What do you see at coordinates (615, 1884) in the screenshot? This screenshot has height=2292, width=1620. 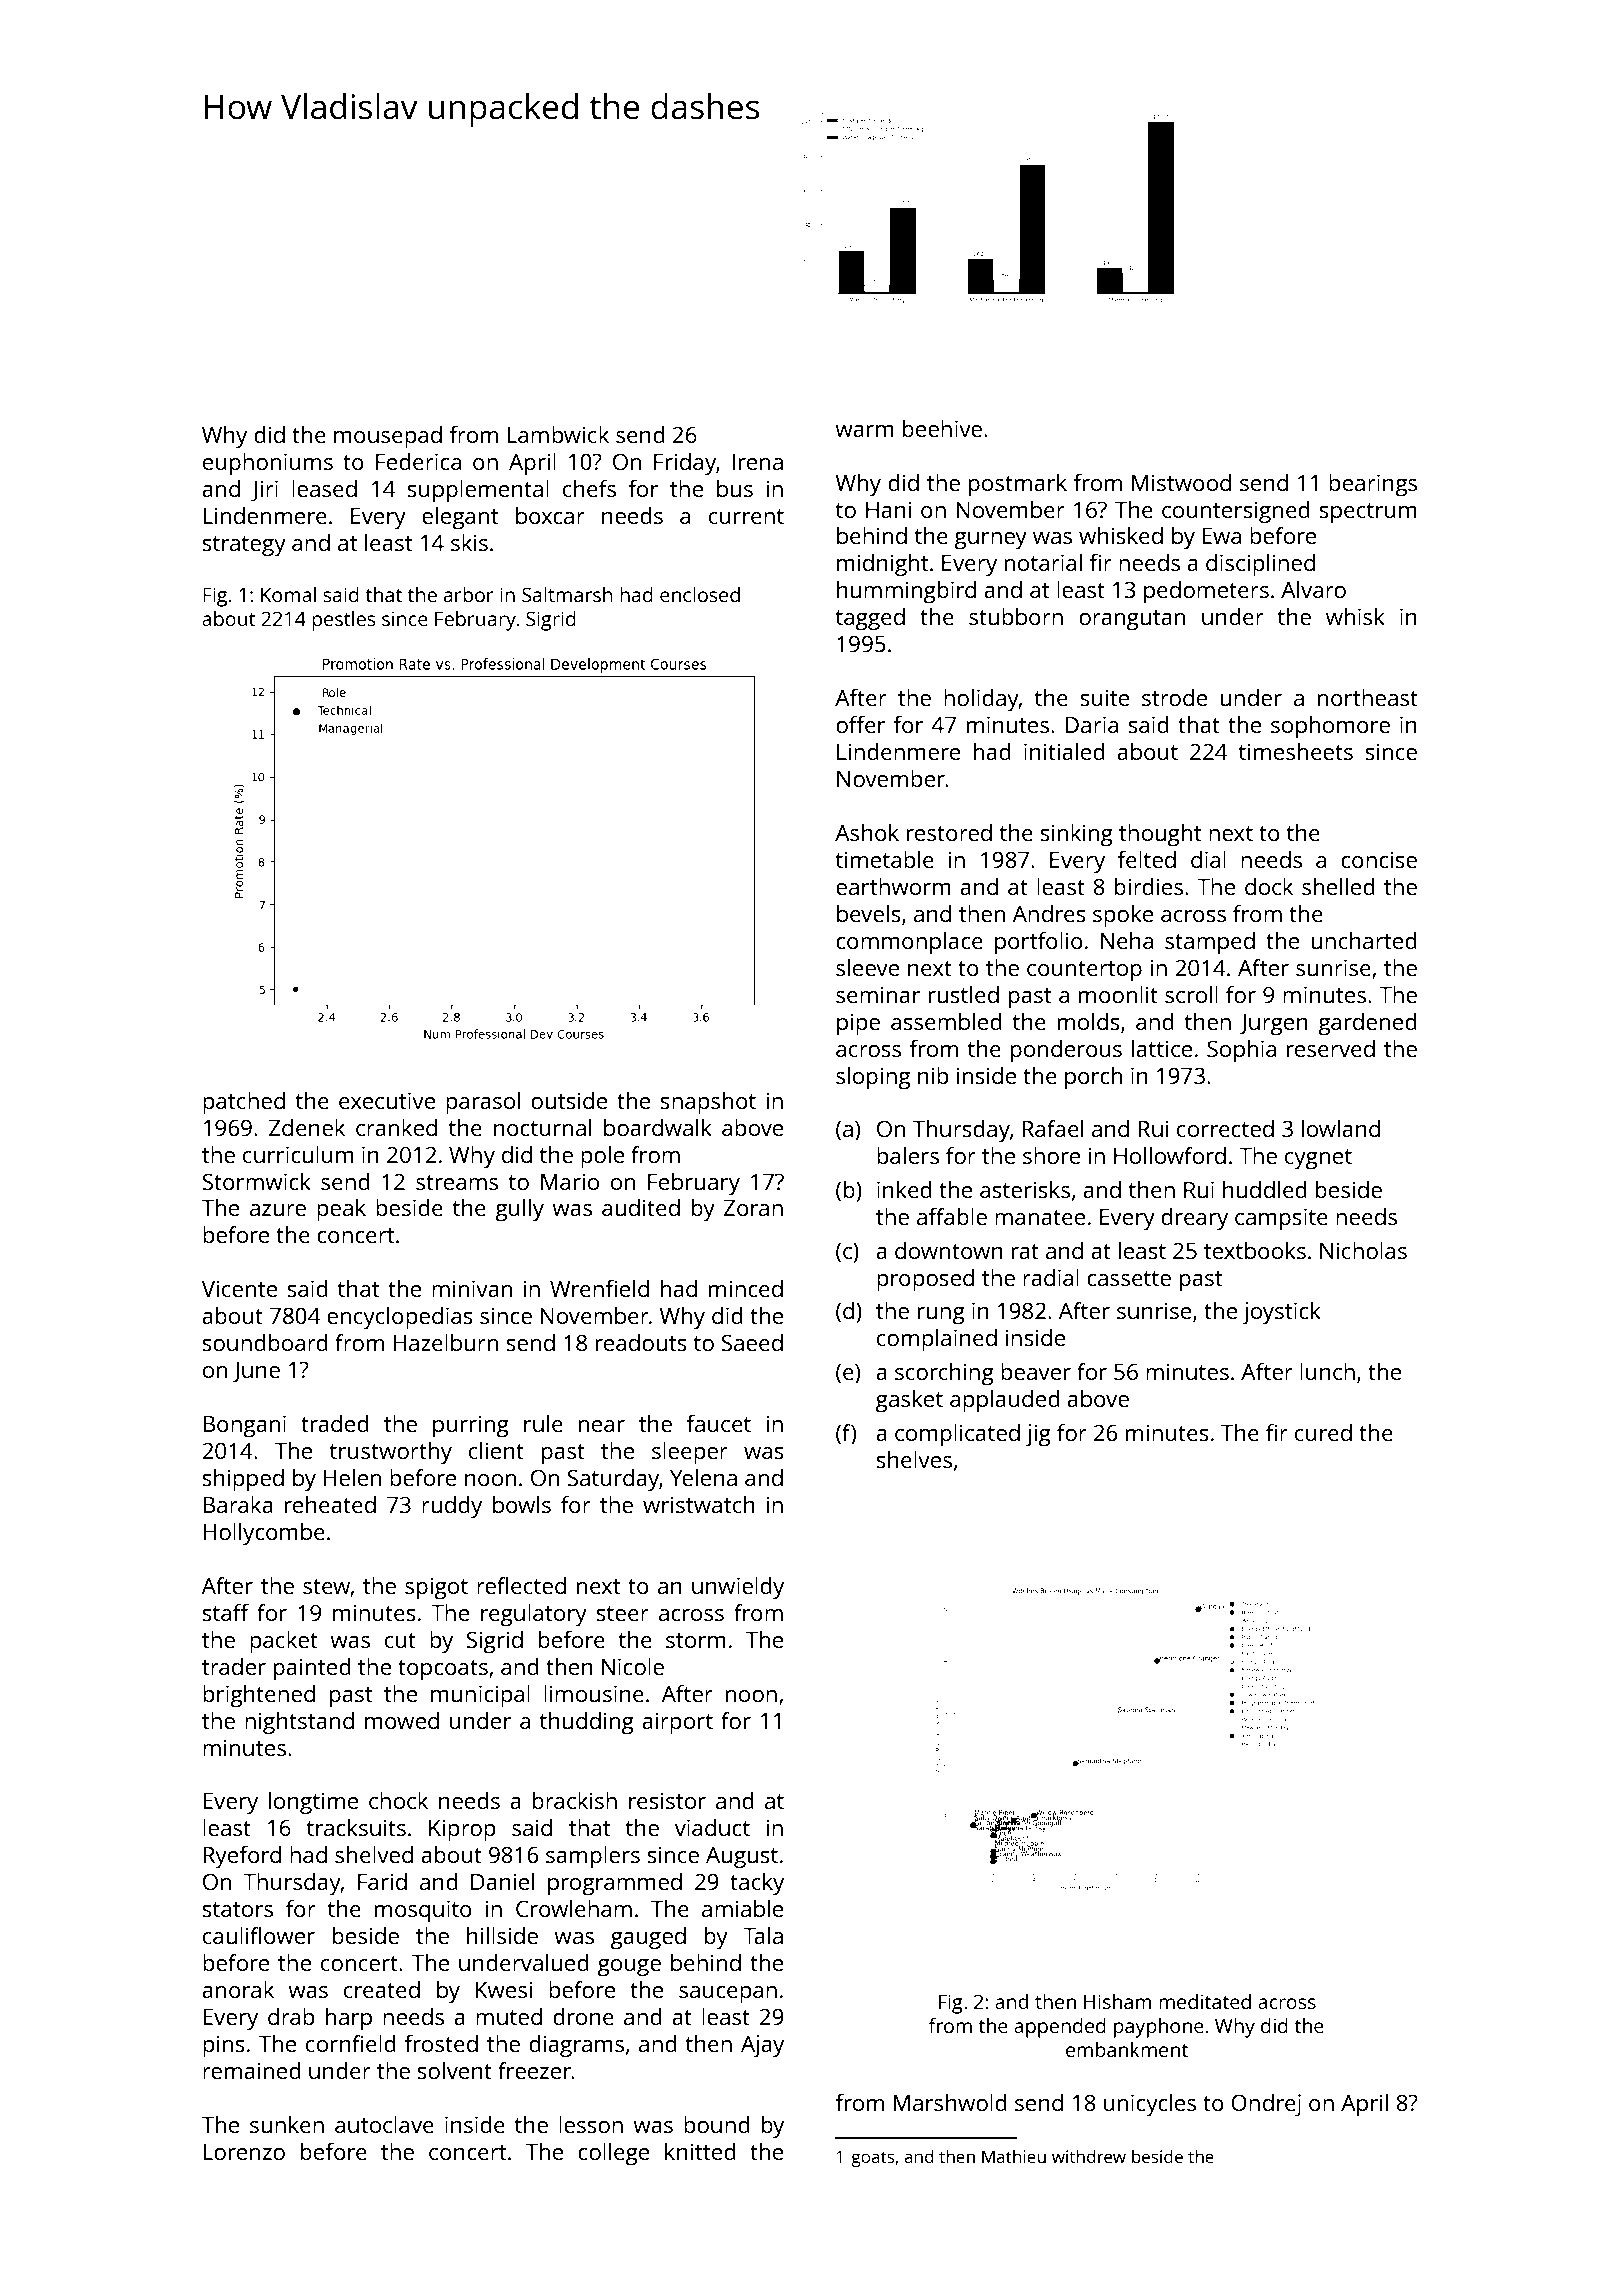 I see `programmed` at bounding box center [615, 1884].
